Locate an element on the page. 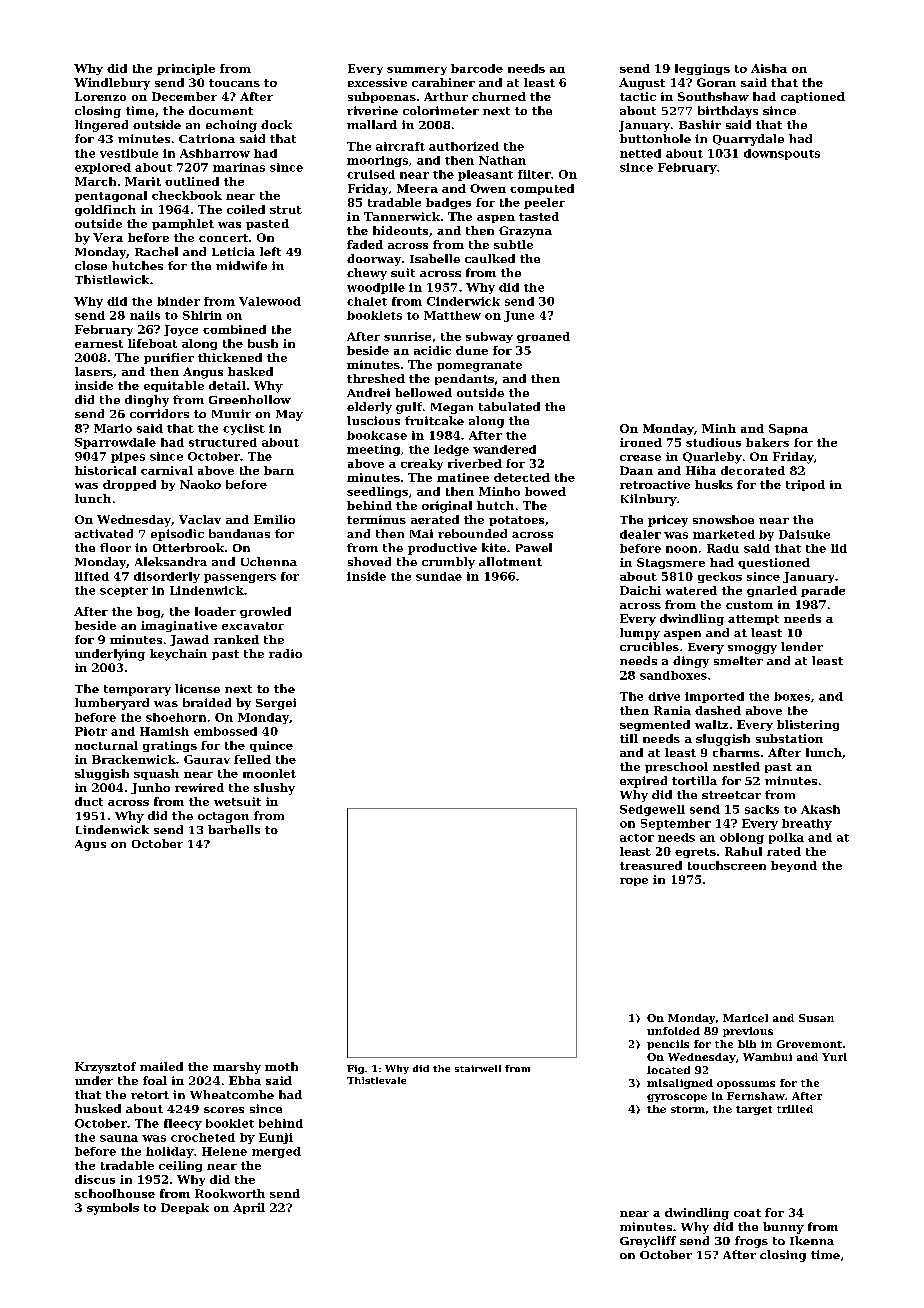  Aisha is located at coordinates (769, 68).
